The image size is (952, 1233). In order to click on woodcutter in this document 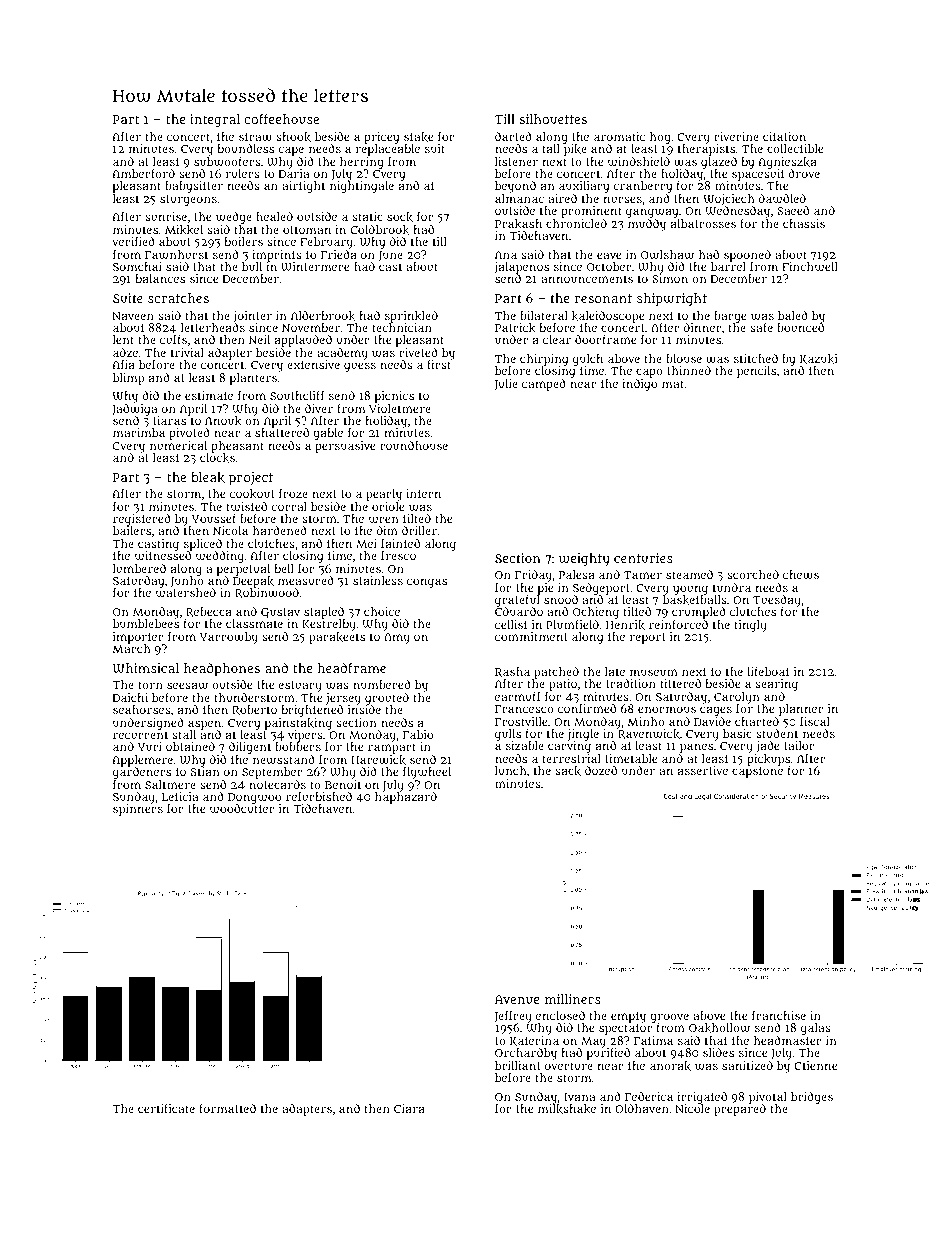, I will do `click(242, 809)`.
